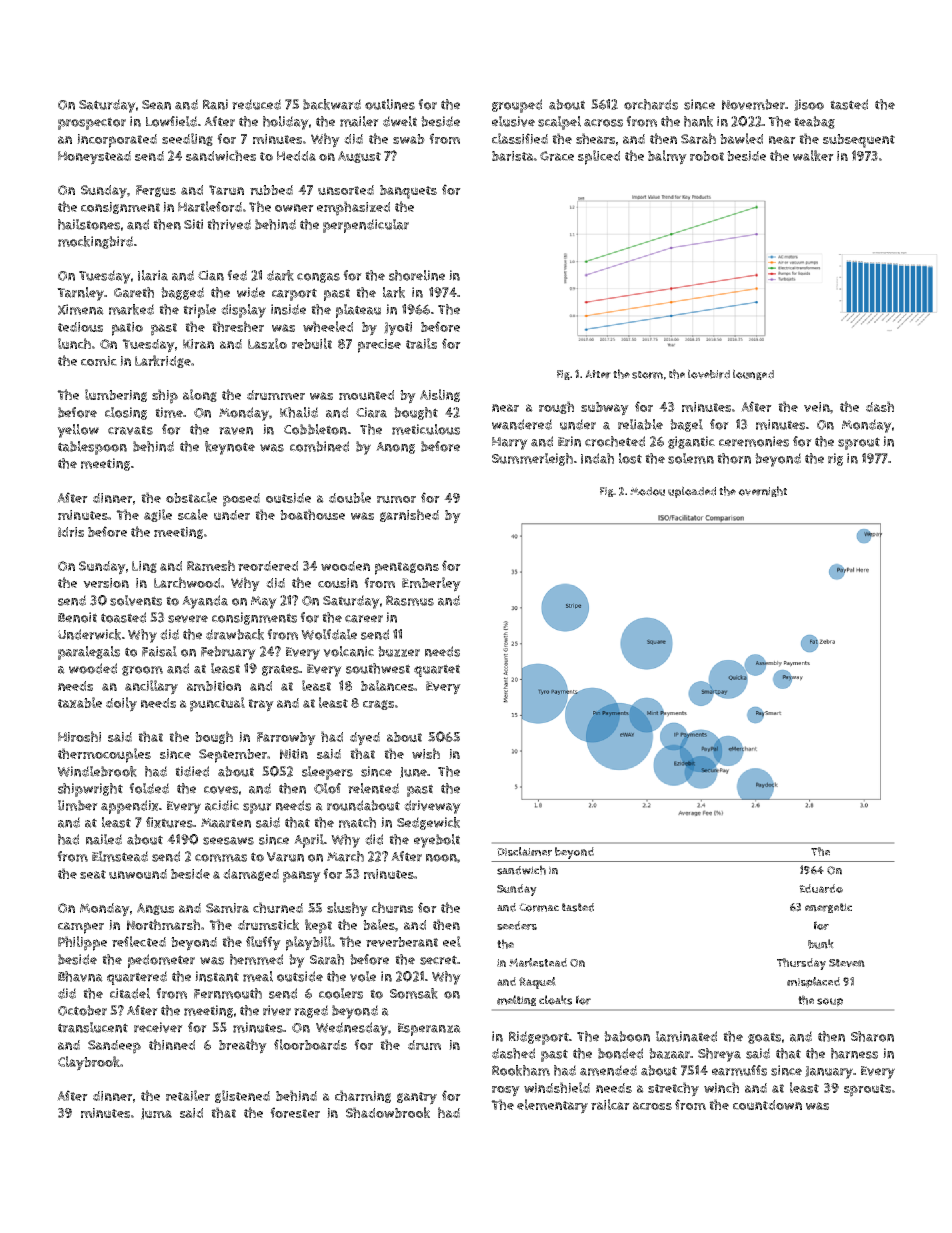  Describe the element at coordinates (762, 491) in the image. I see `overnight` at that location.
